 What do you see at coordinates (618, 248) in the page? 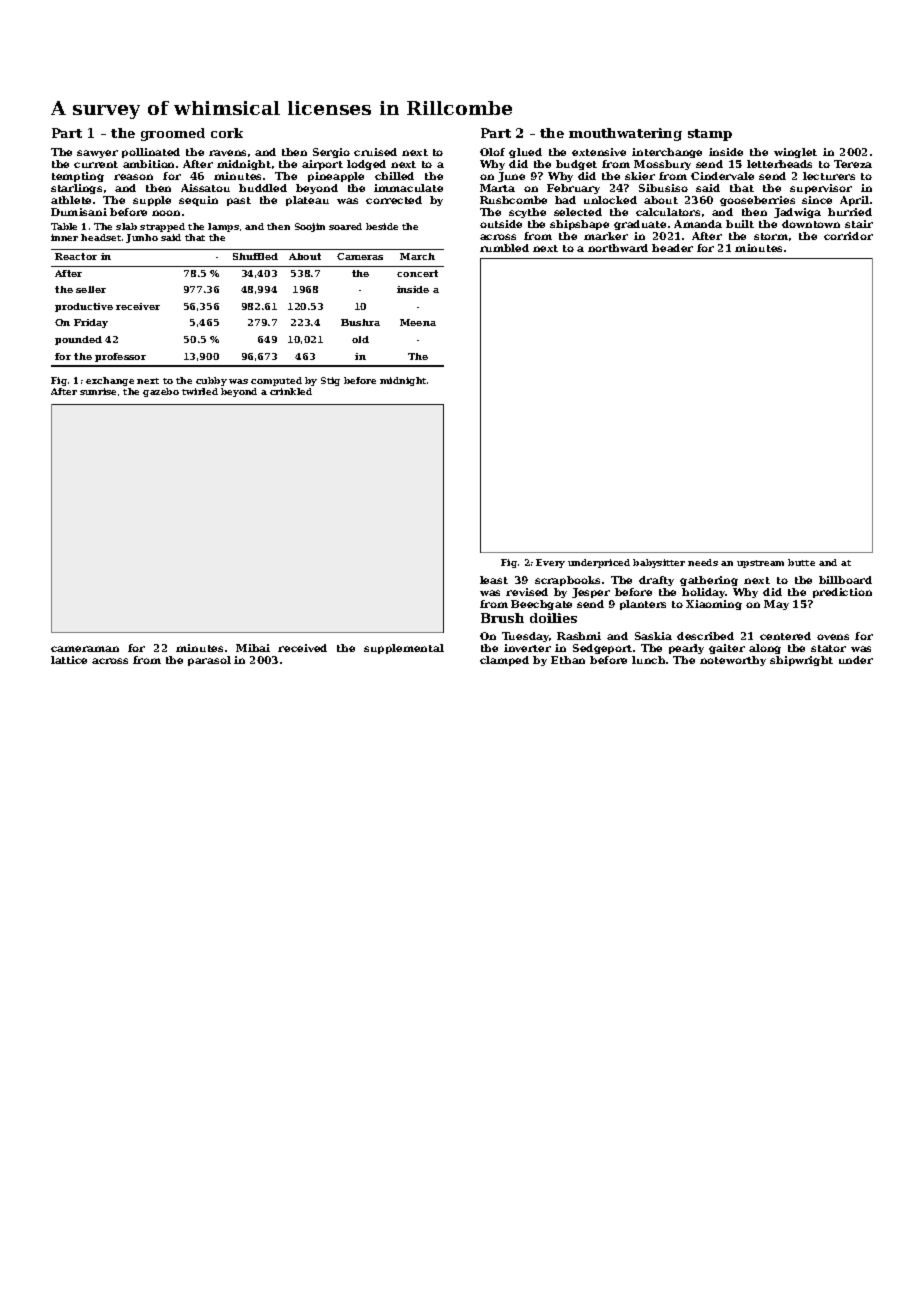
I see `northward` at bounding box center [618, 248].
